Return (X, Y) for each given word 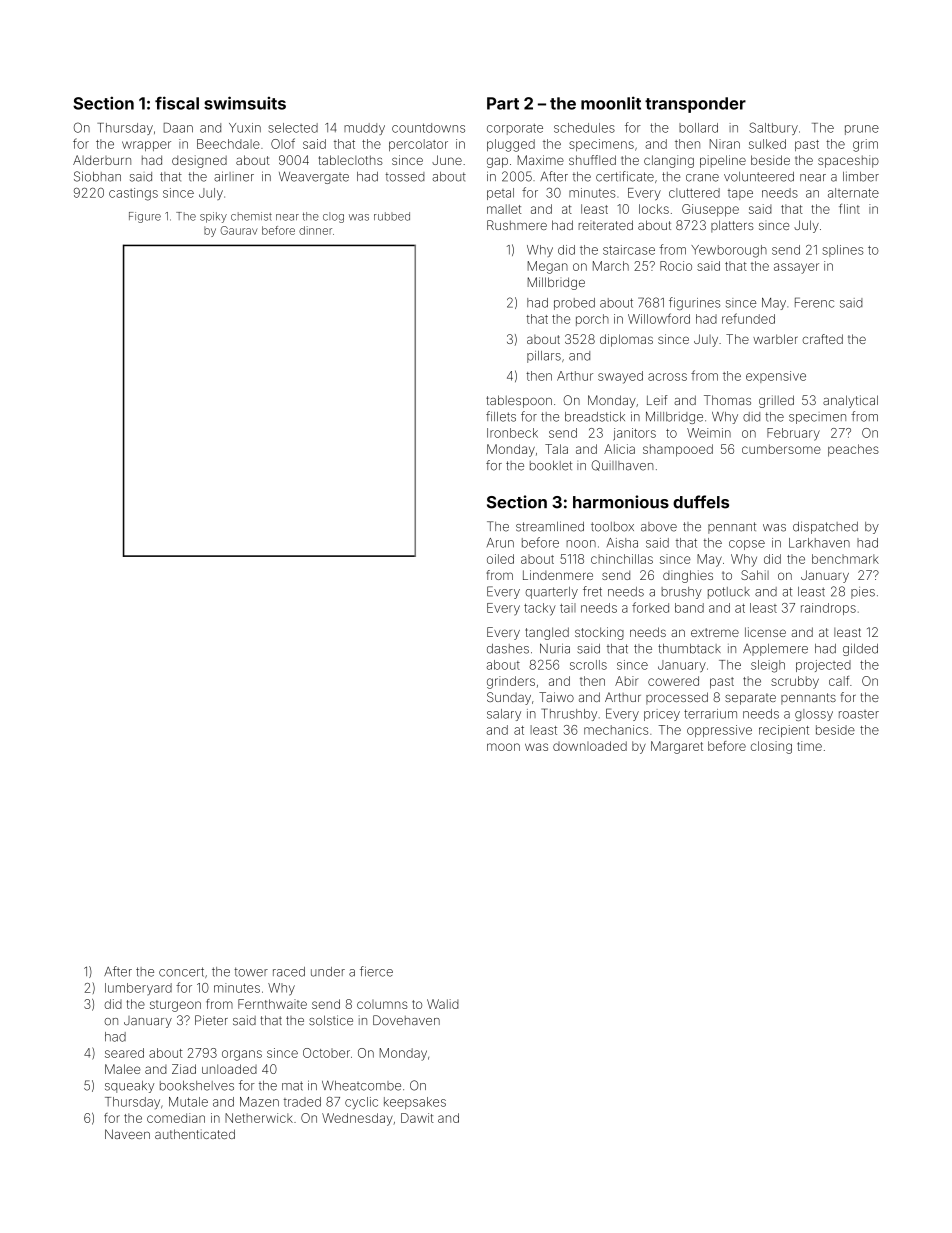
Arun (500, 543)
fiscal (177, 103)
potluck (729, 593)
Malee (123, 1069)
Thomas (727, 400)
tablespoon (519, 401)
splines (843, 251)
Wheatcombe (361, 1085)
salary (504, 715)
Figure (145, 217)
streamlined (550, 526)
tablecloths (350, 160)
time (809, 746)
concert (181, 972)
